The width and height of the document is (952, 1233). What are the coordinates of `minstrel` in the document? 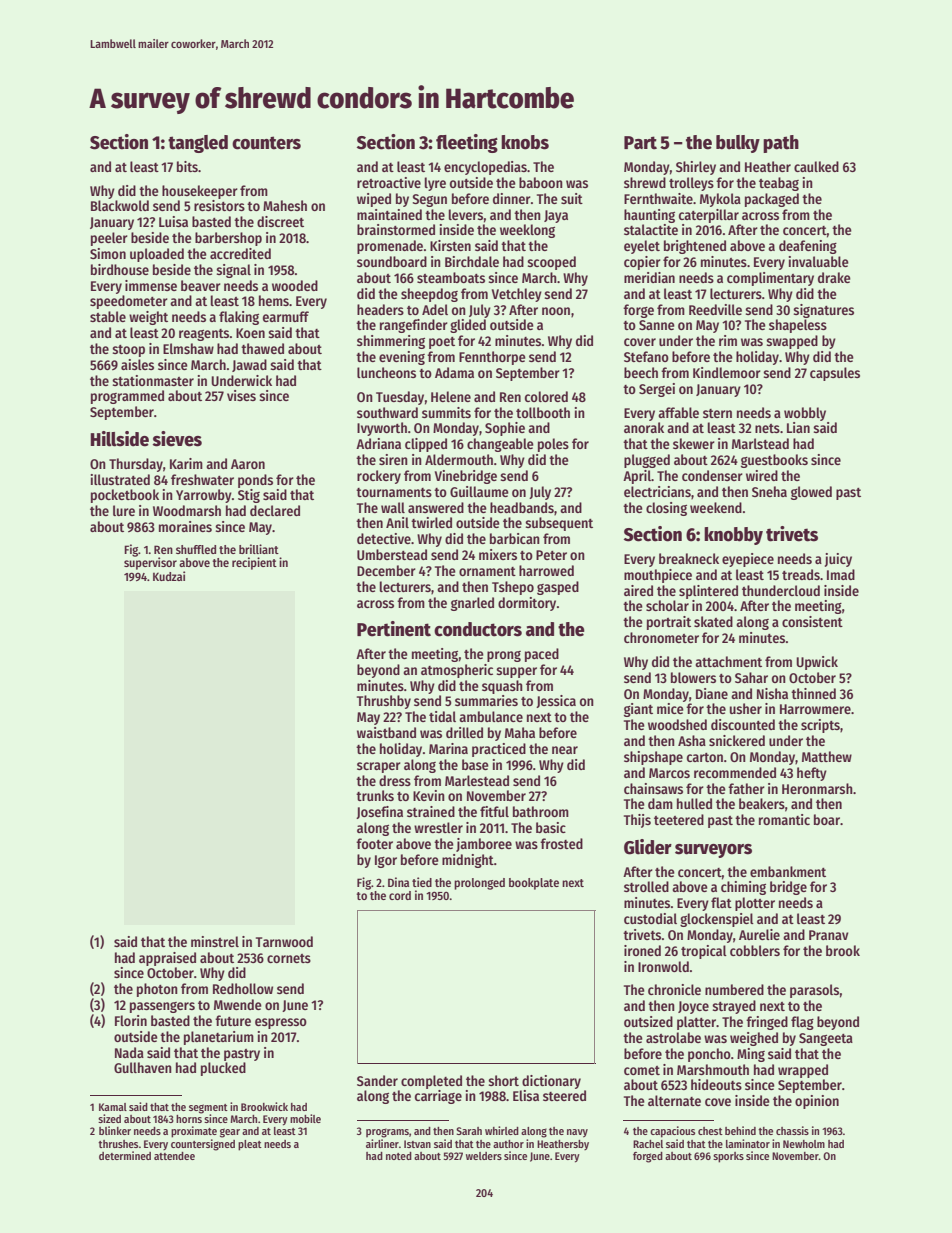 It's located at (215, 941).
